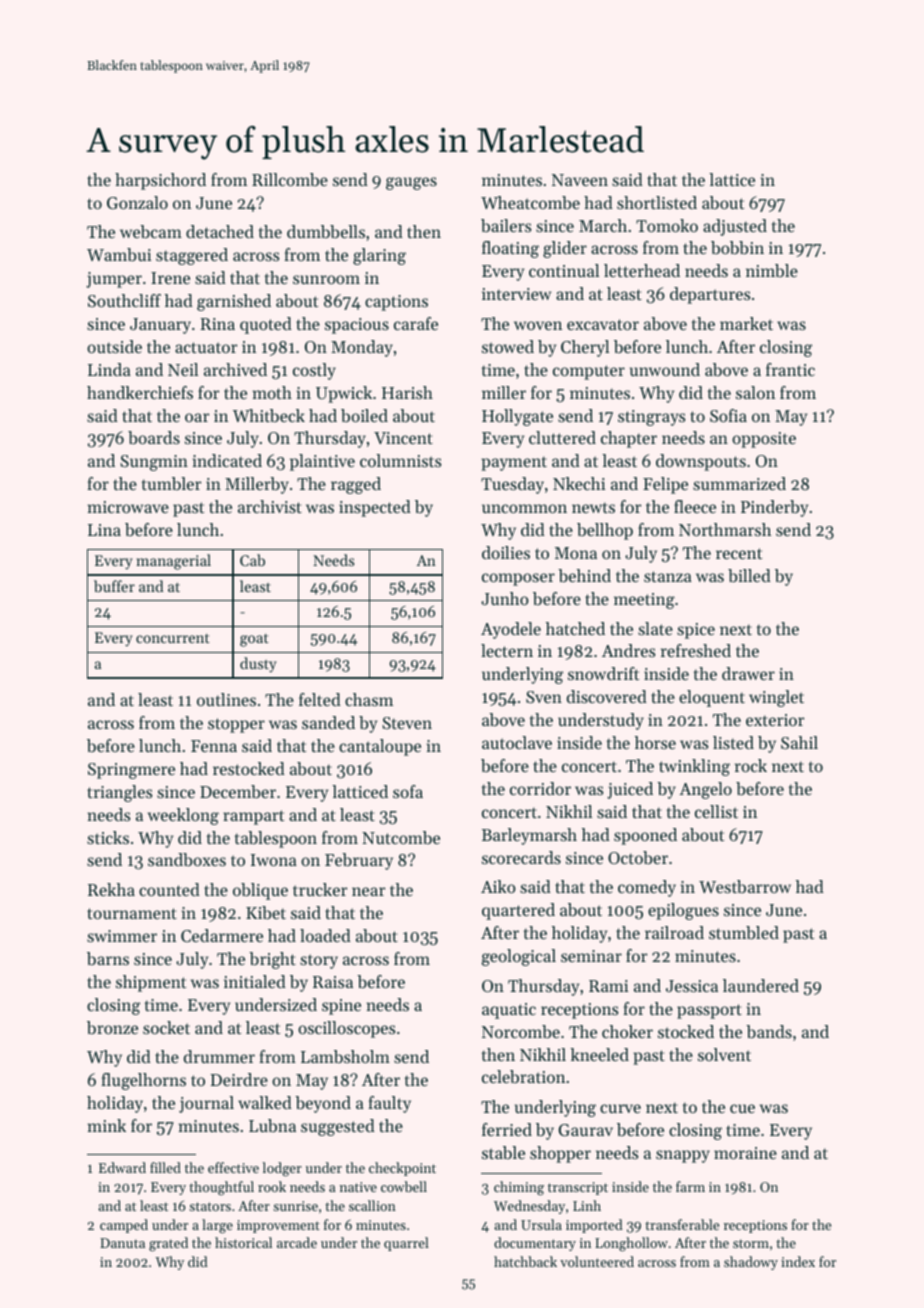  Describe the element at coordinates (665, 369) in the document. I see `unwound` at that location.
